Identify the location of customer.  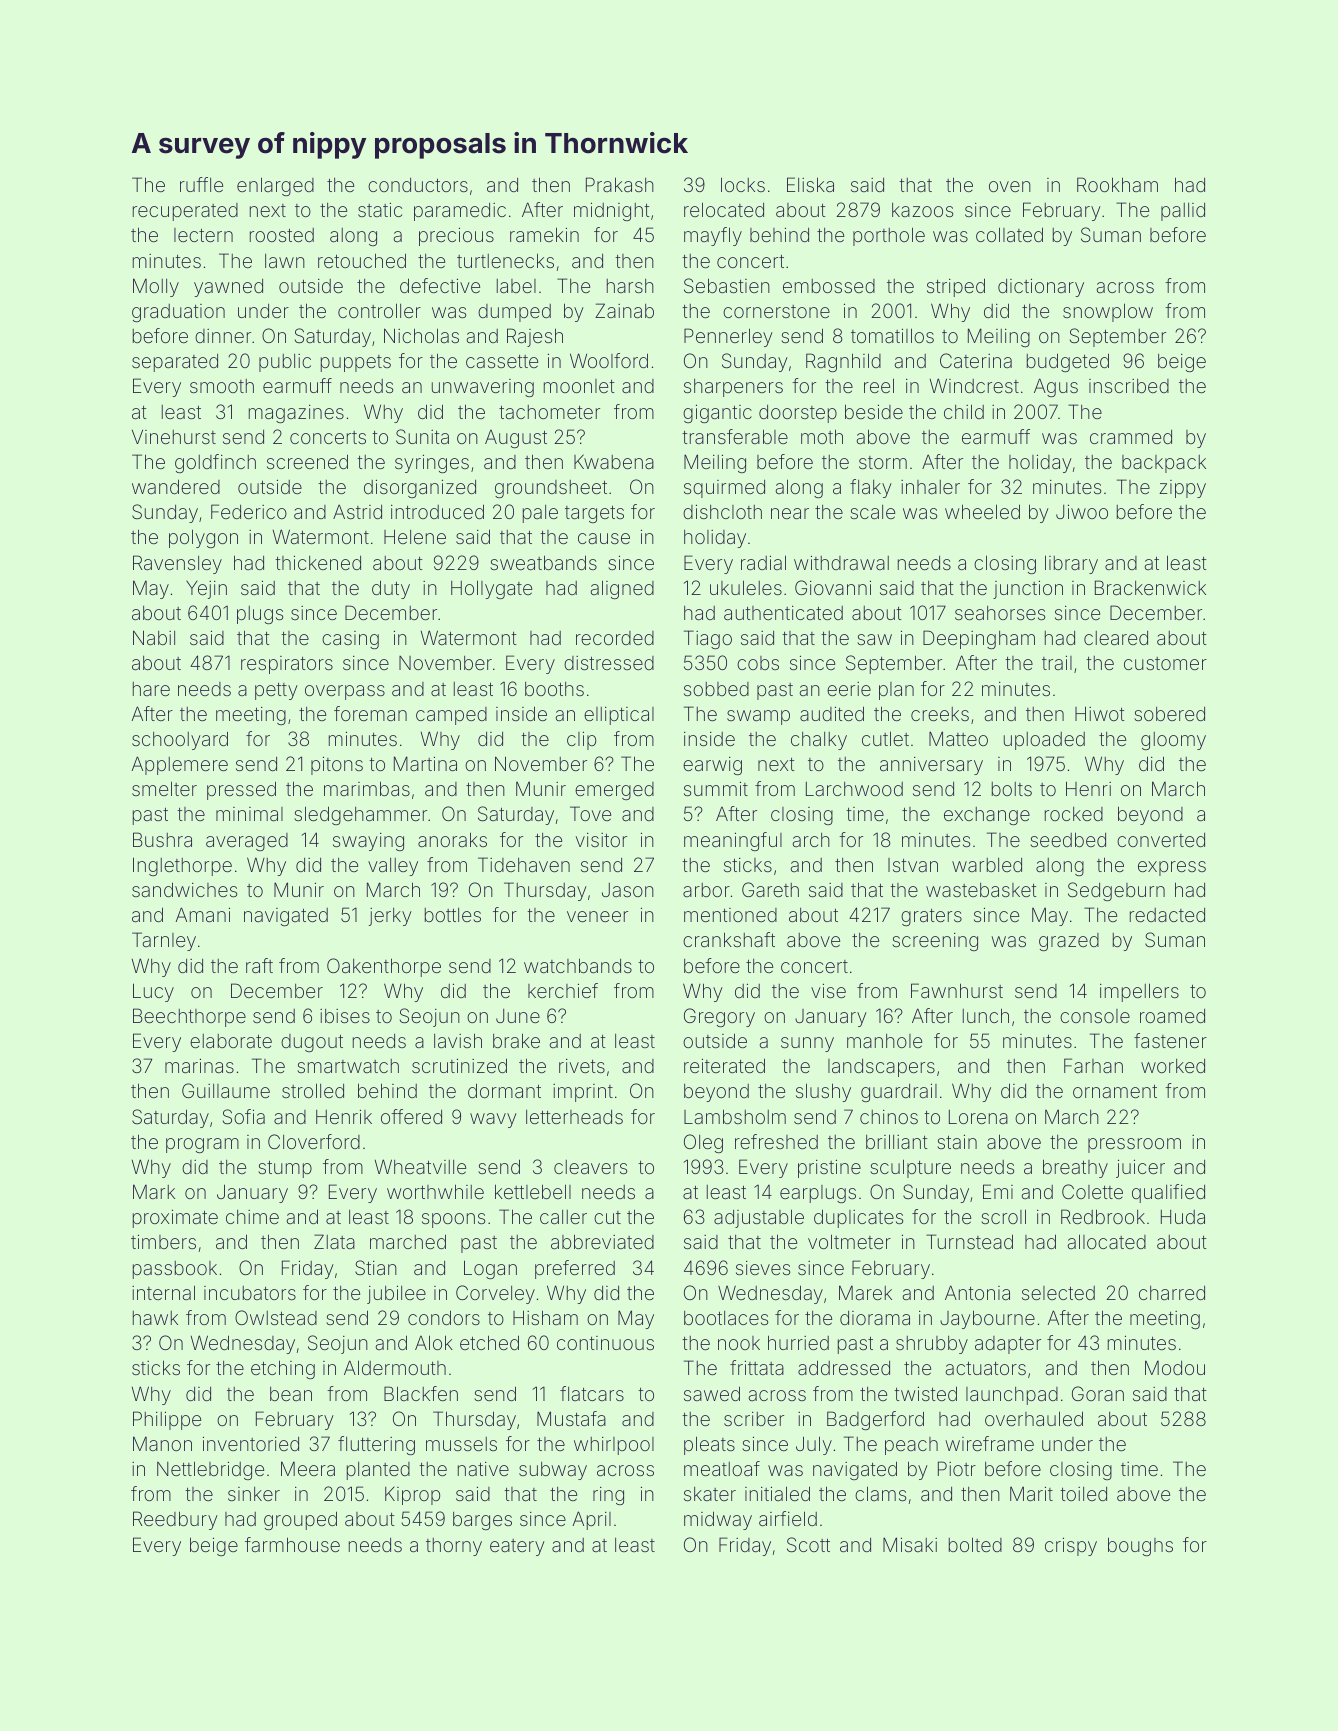
(1165, 663).
